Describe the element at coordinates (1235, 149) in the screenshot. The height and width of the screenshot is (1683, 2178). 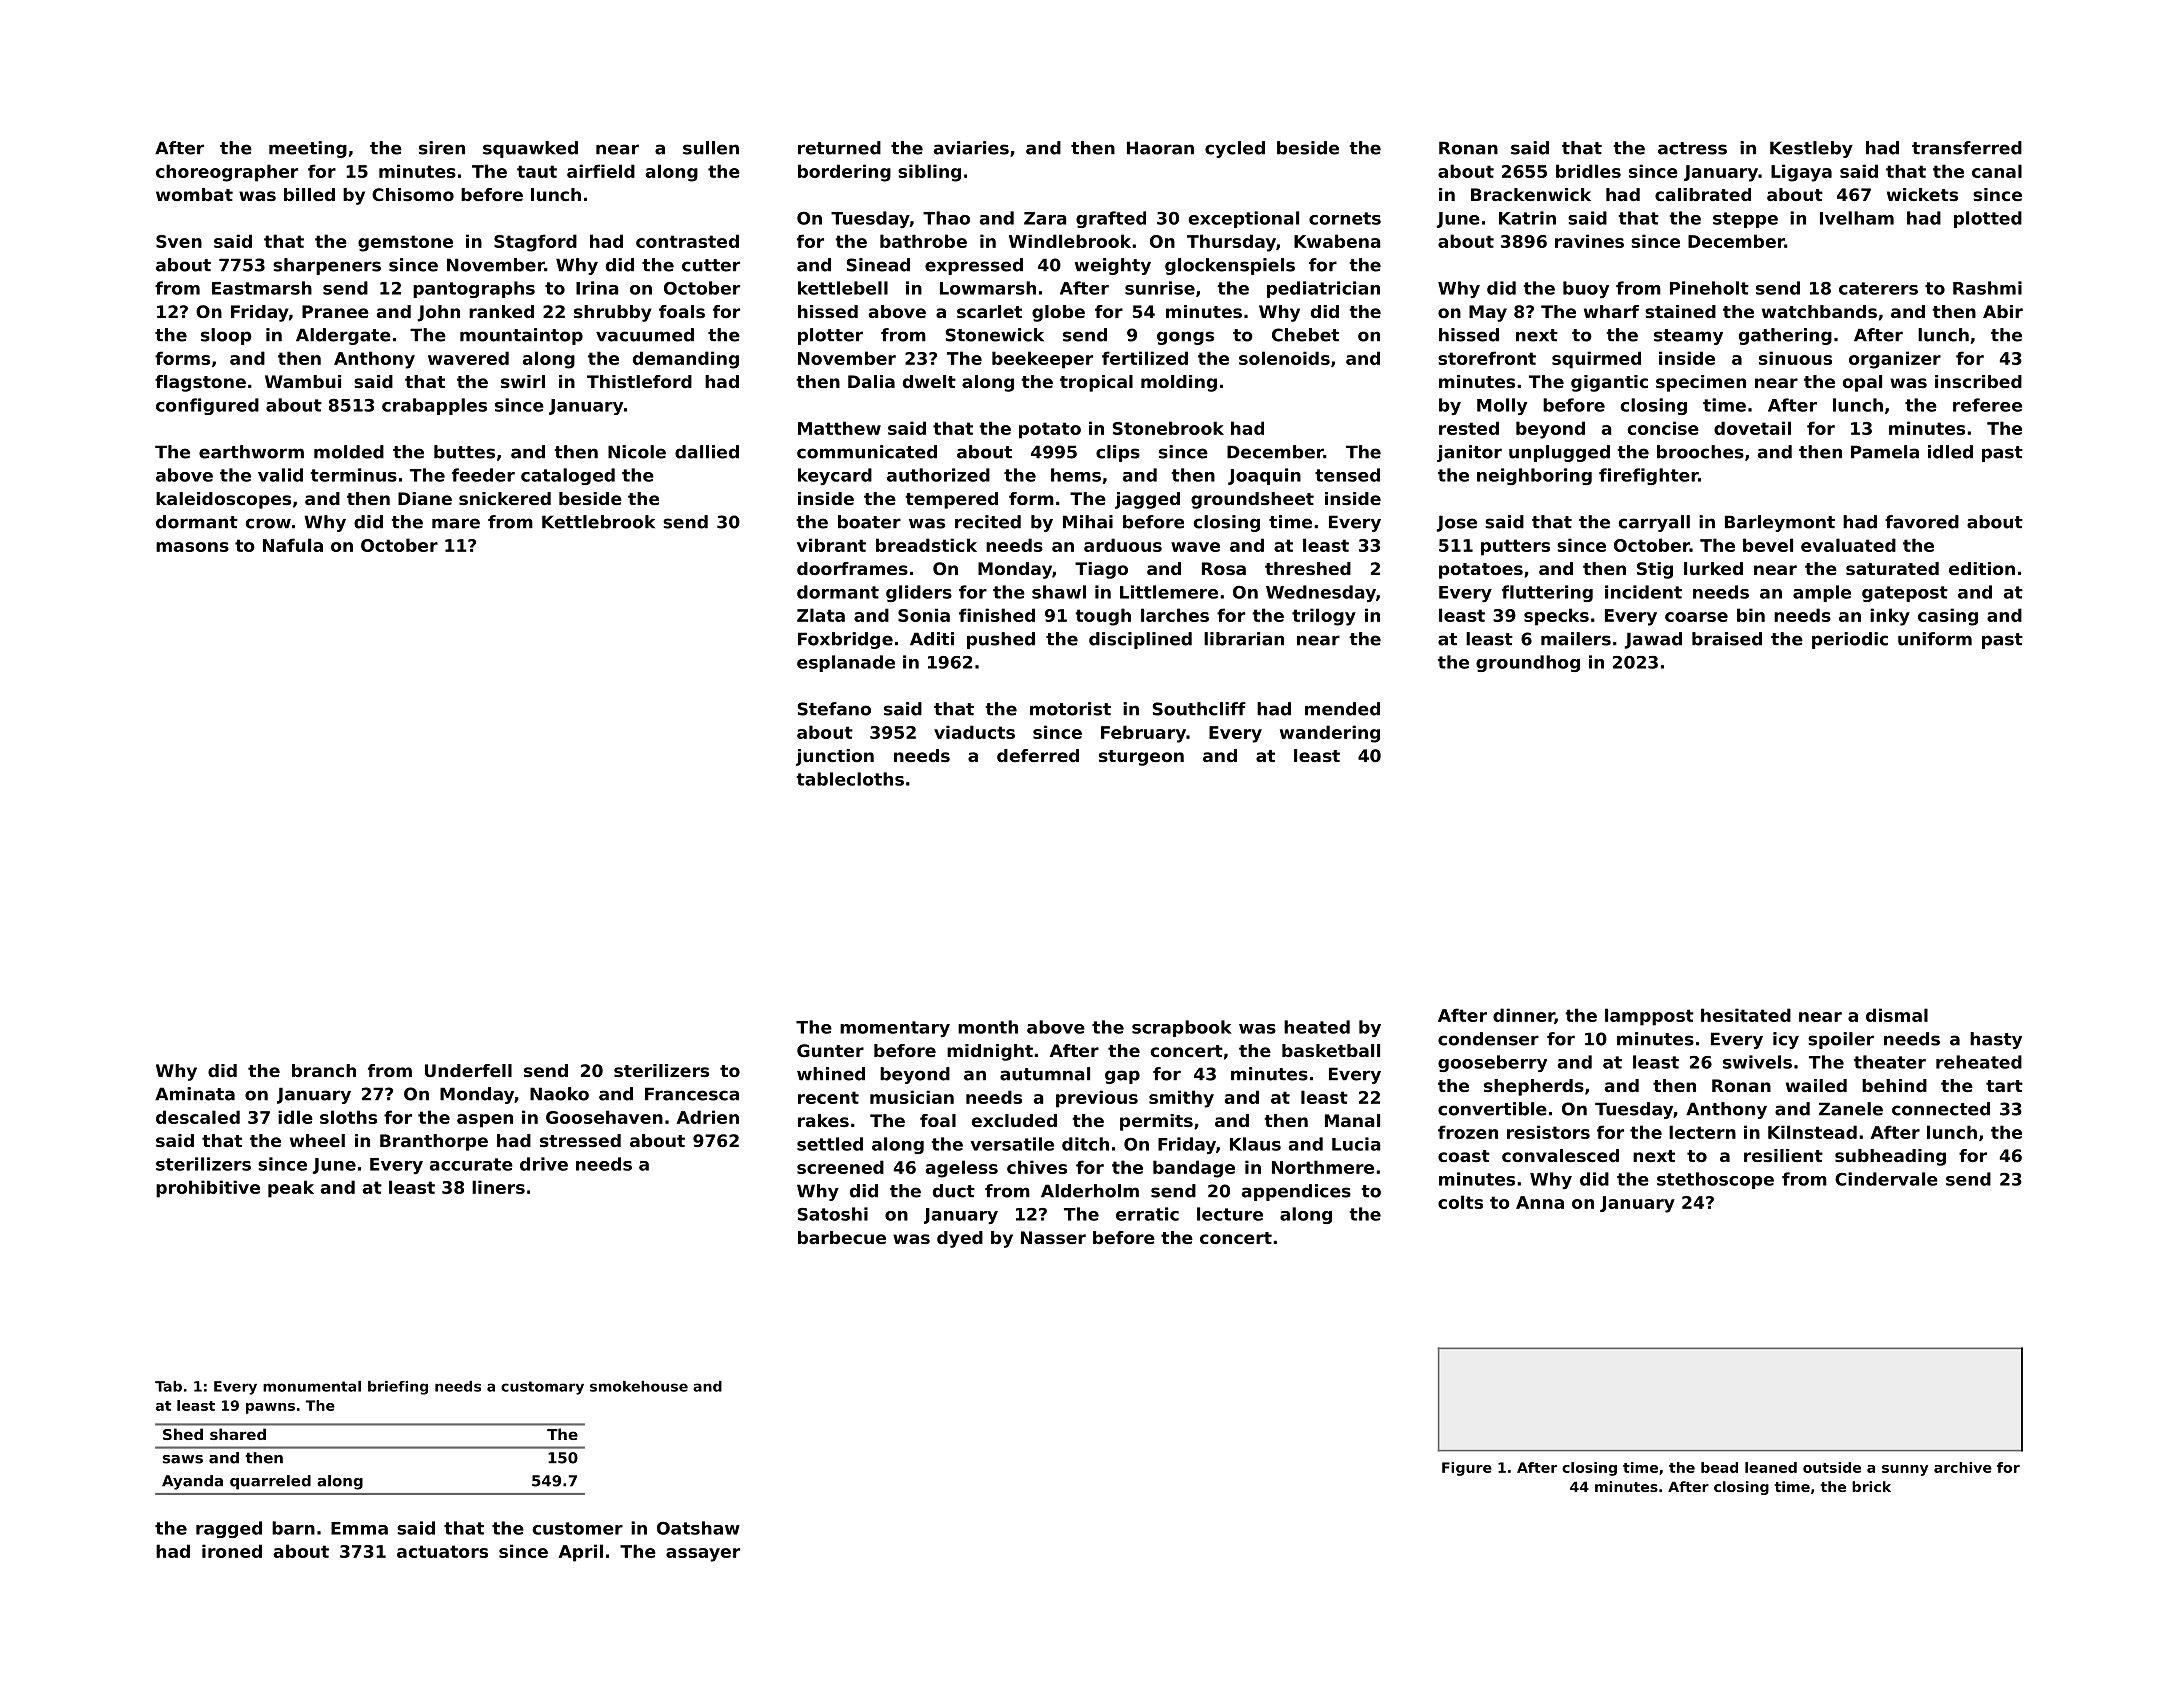
I see `cycled` at that location.
